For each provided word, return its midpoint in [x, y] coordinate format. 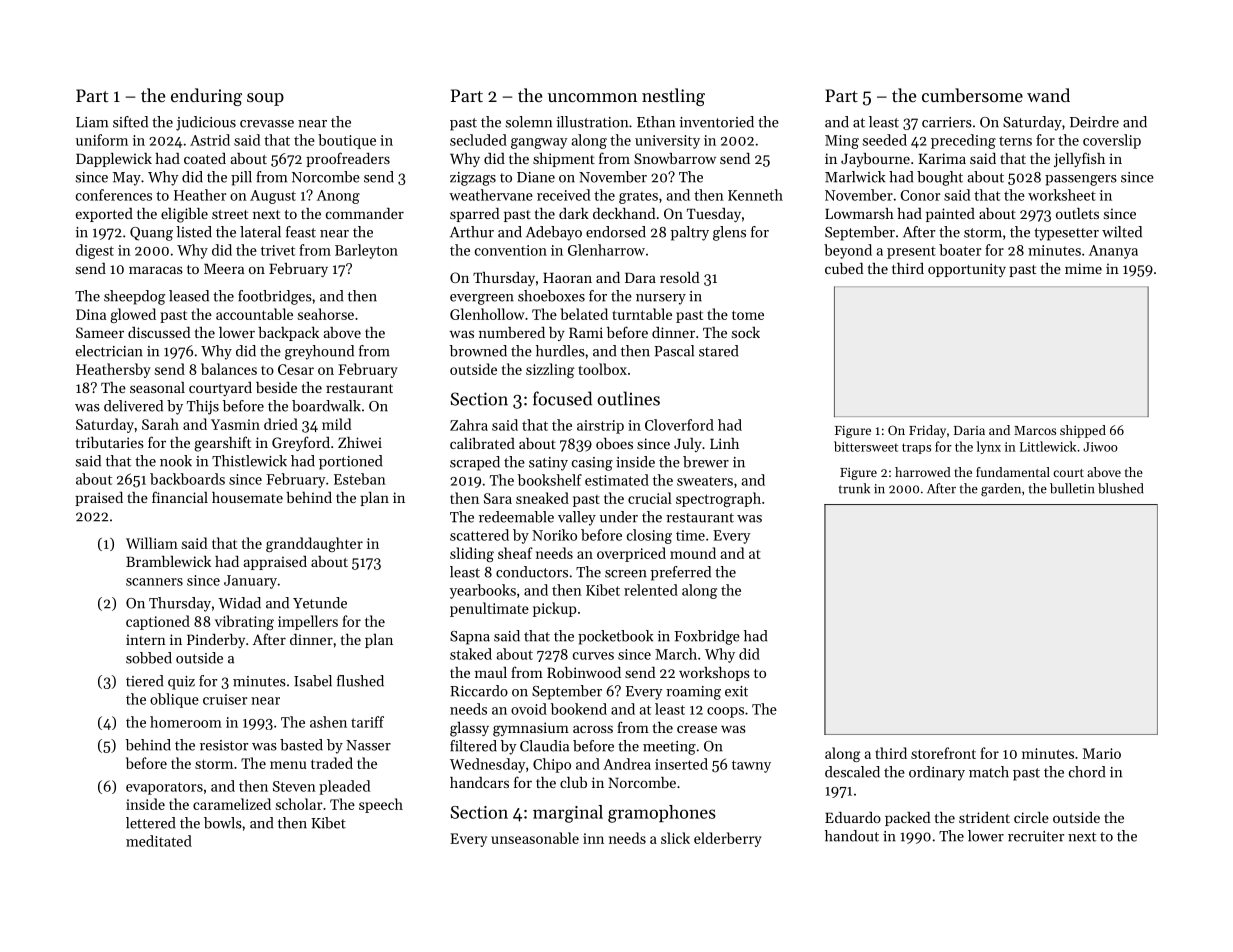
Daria [969, 430]
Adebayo [554, 233]
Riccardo [479, 691]
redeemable [516, 517]
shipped [1083, 431]
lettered [150, 823]
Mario [1102, 753]
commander [365, 213]
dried [281, 424]
